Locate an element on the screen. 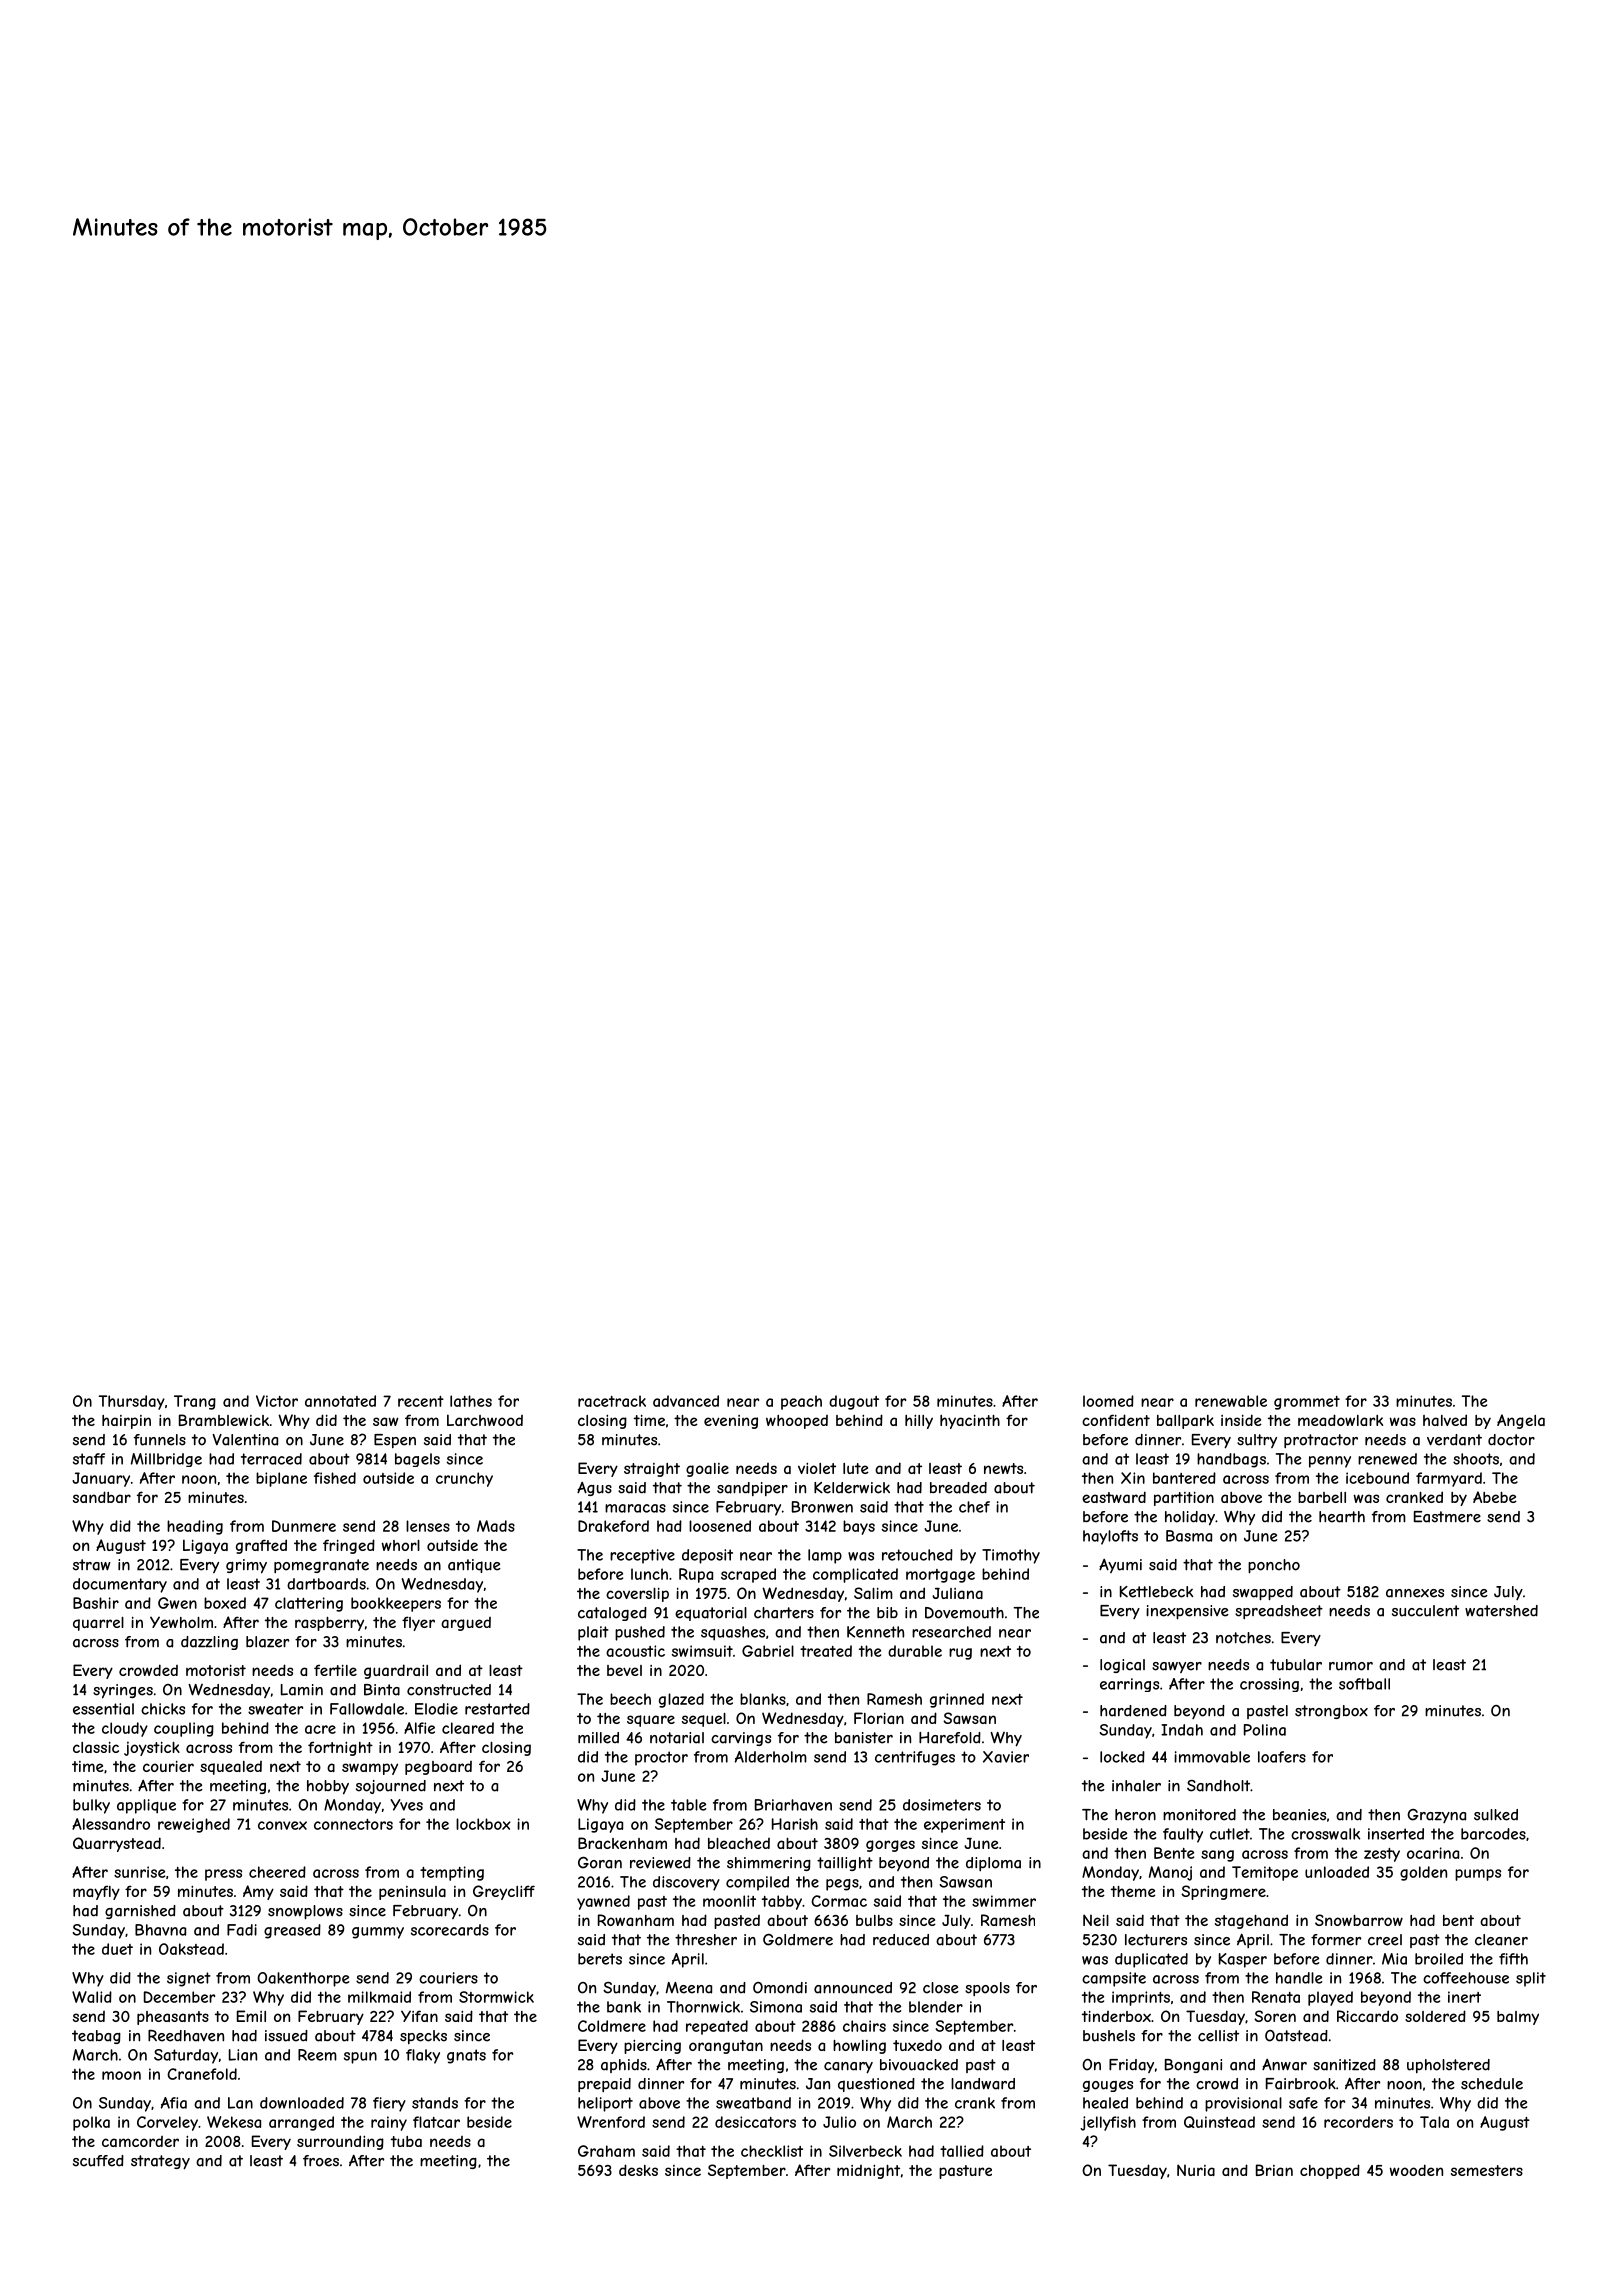 This screenshot has width=1620, height=2292. penny is located at coordinates (1330, 1462).
